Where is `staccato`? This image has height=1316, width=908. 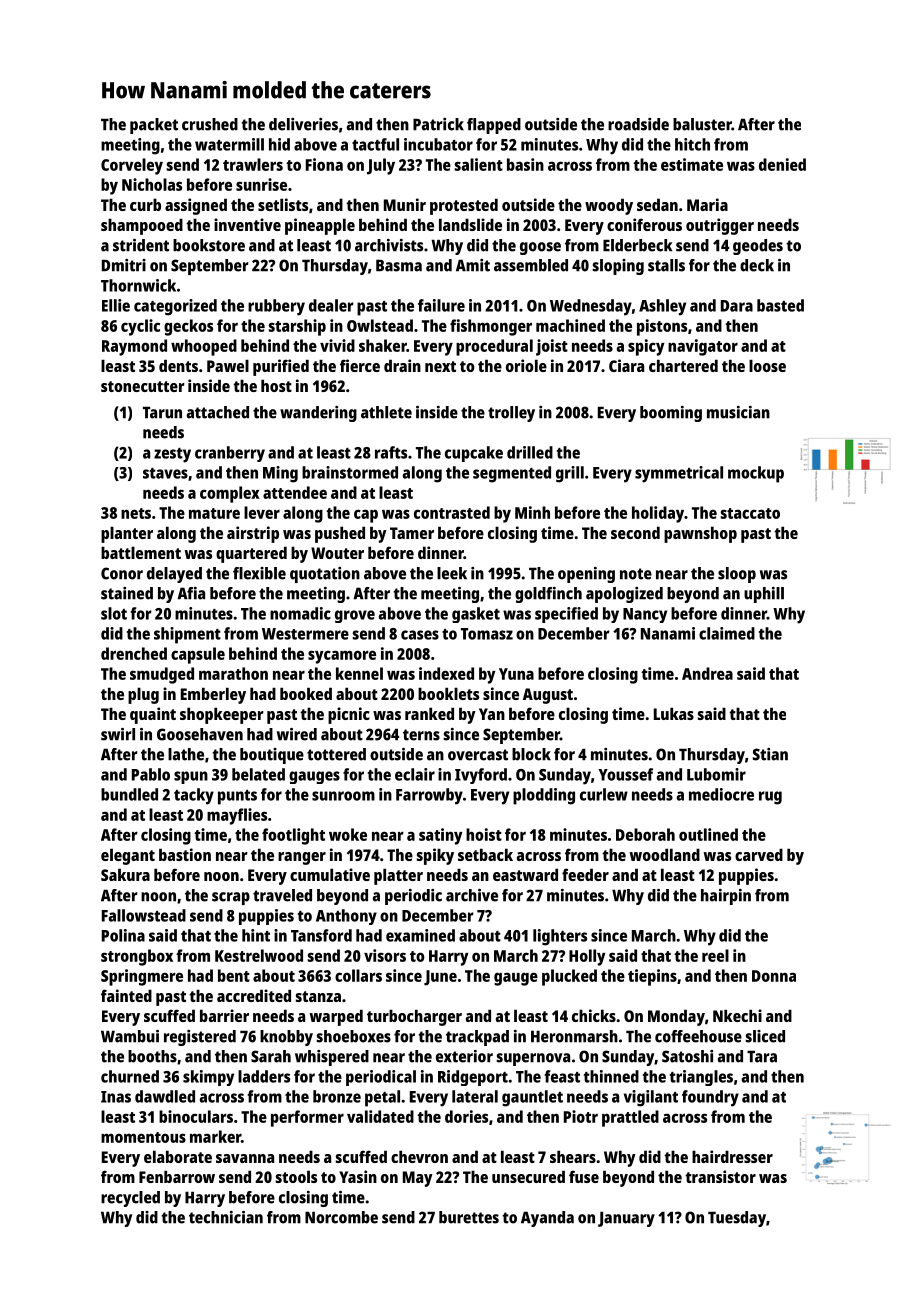 staccato is located at coordinates (750, 513).
